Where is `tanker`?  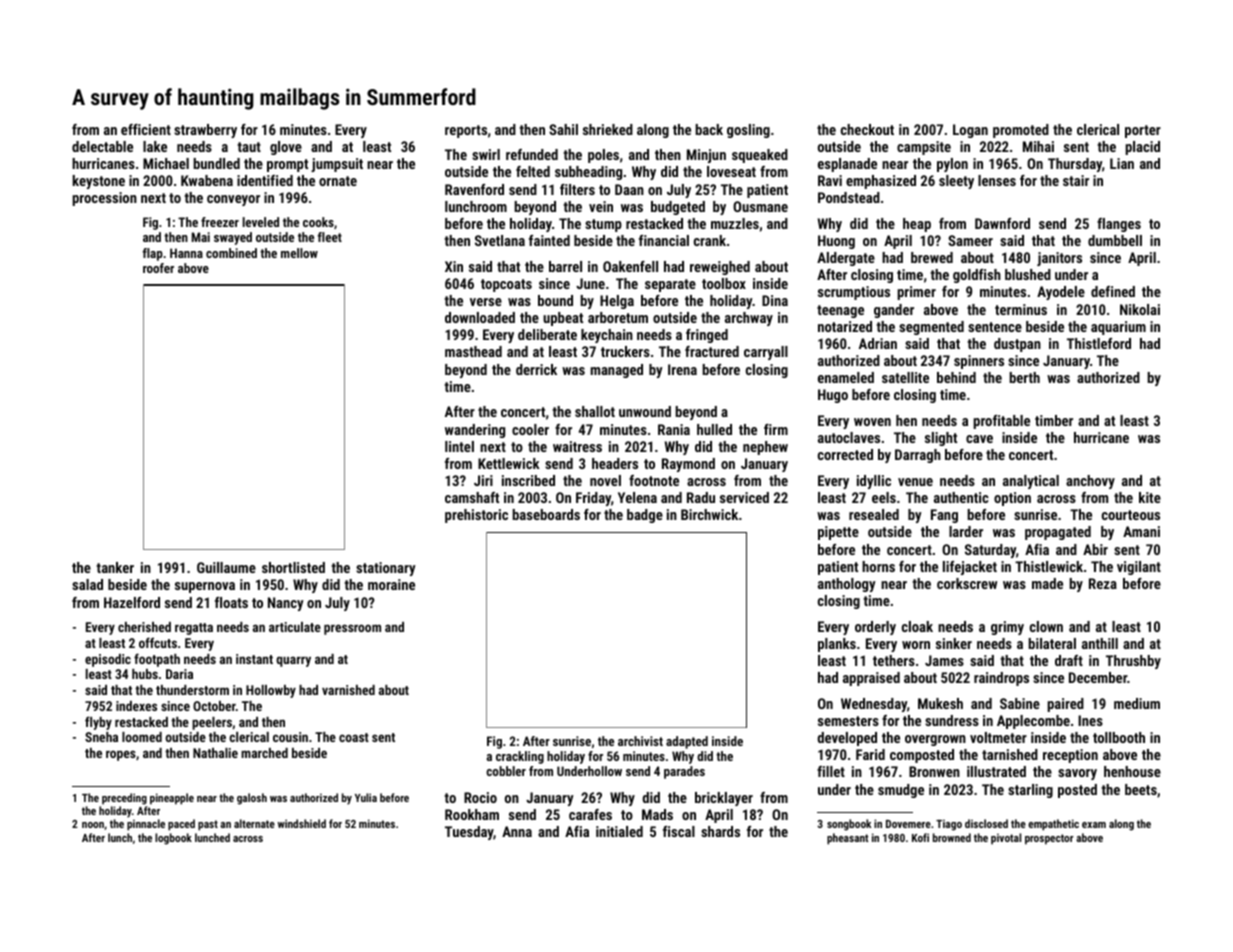 tanker is located at coordinates (115, 567).
